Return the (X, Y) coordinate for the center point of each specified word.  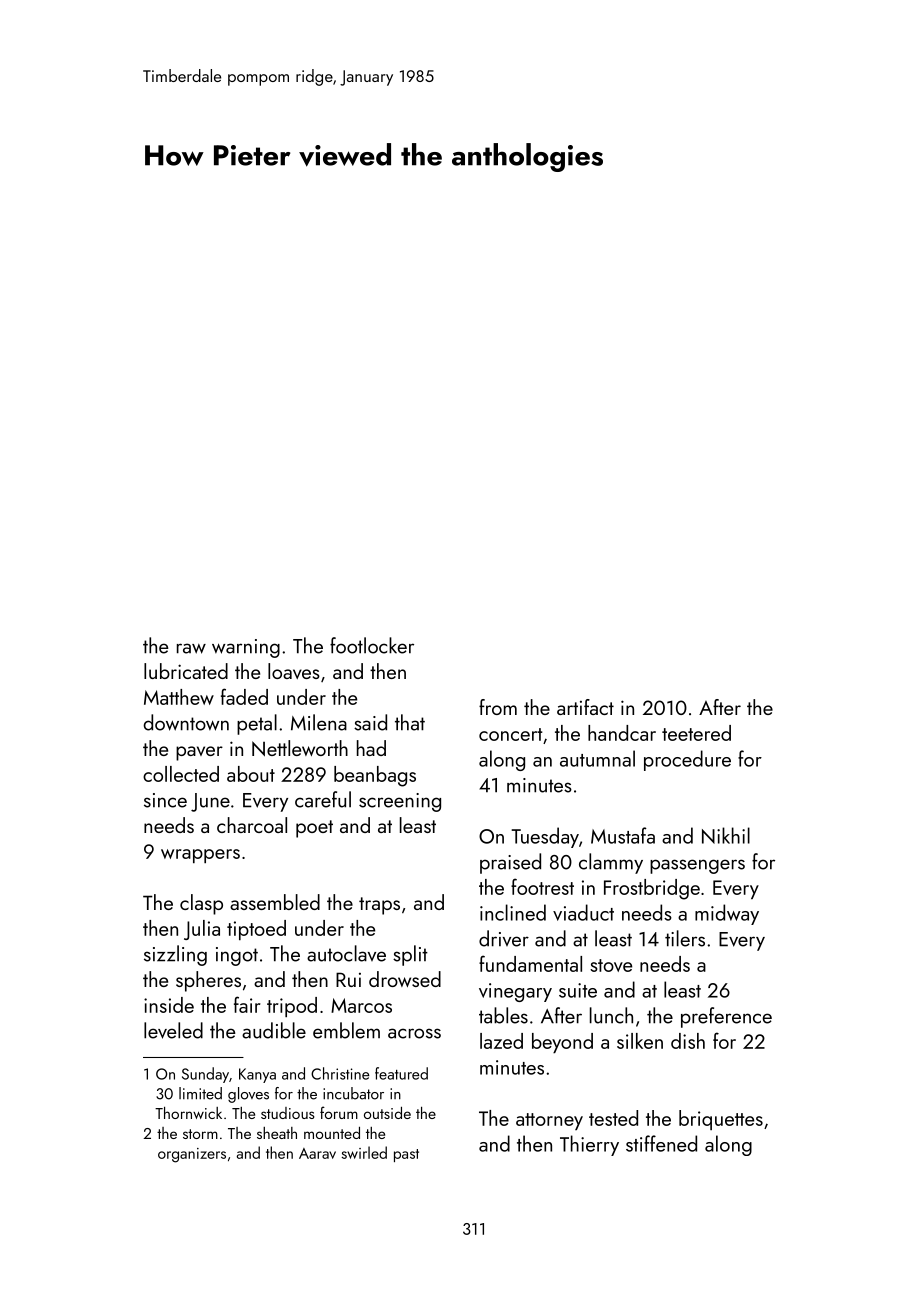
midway (727, 914)
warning (246, 648)
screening (400, 802)
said (370, 722)
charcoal (252, 825)
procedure (687, 760)
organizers (192, 1155)
